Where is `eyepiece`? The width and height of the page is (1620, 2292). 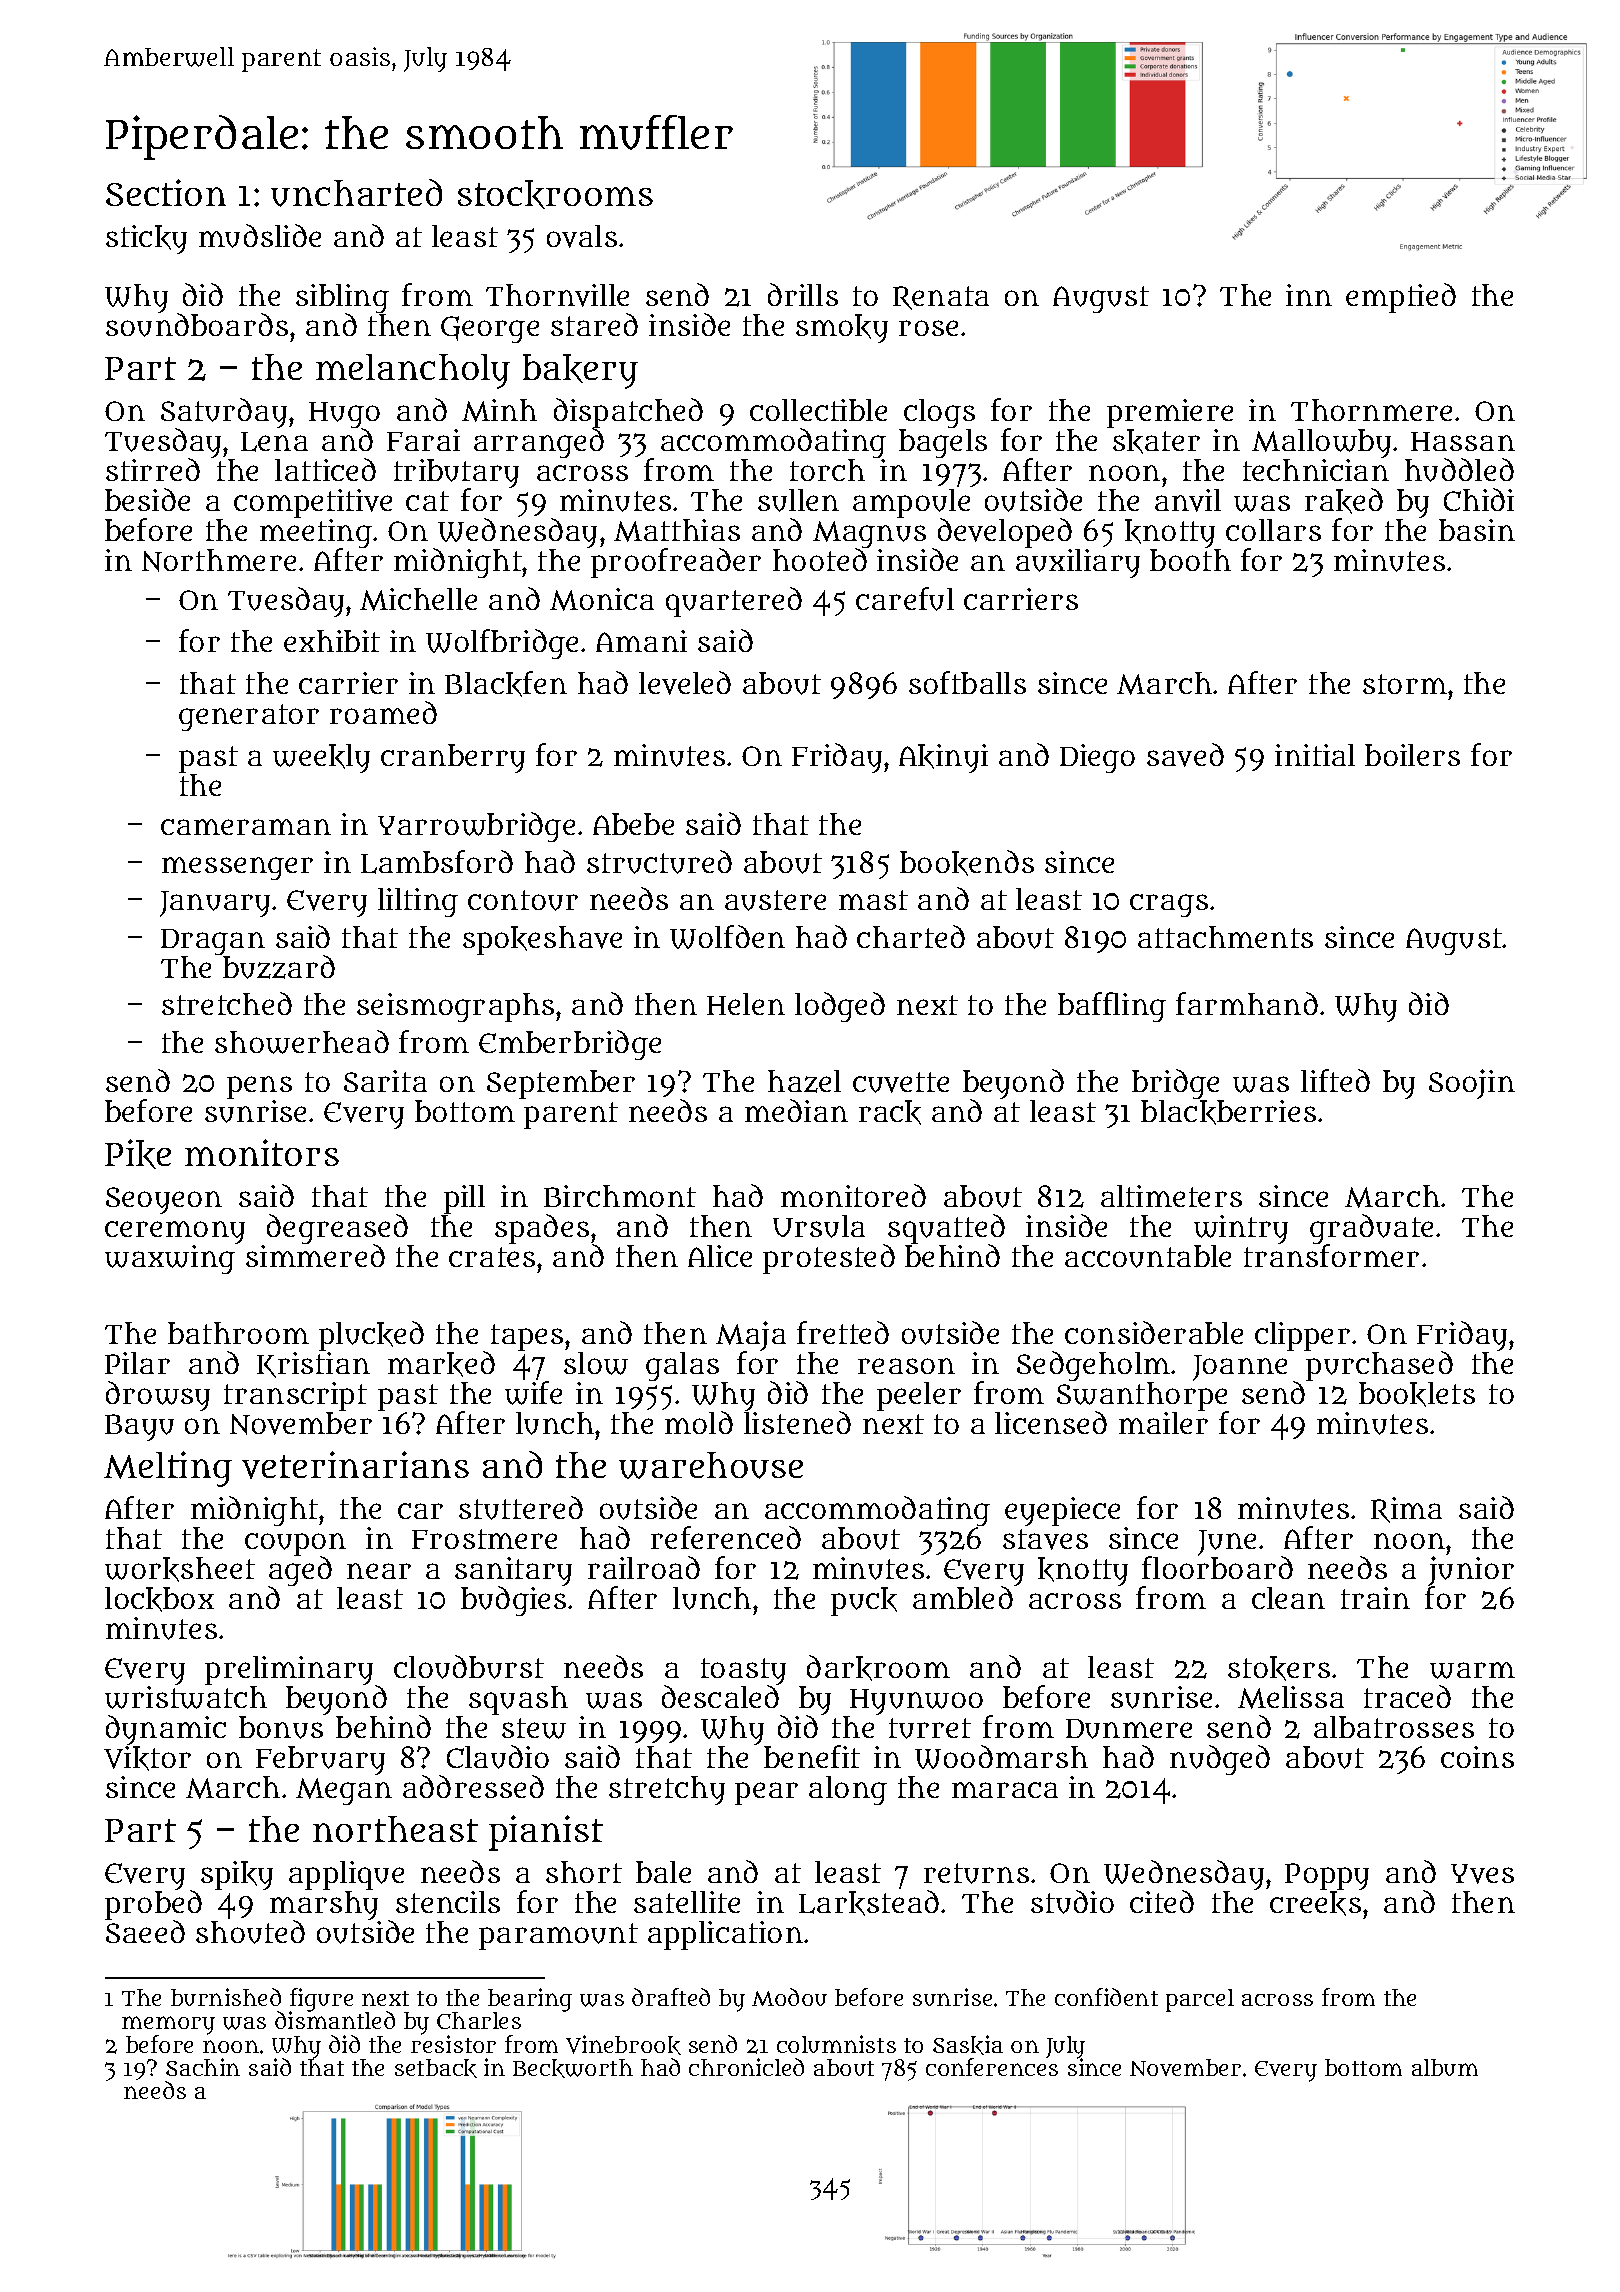 eyepiece is located at coordinates (1062, 1511).
